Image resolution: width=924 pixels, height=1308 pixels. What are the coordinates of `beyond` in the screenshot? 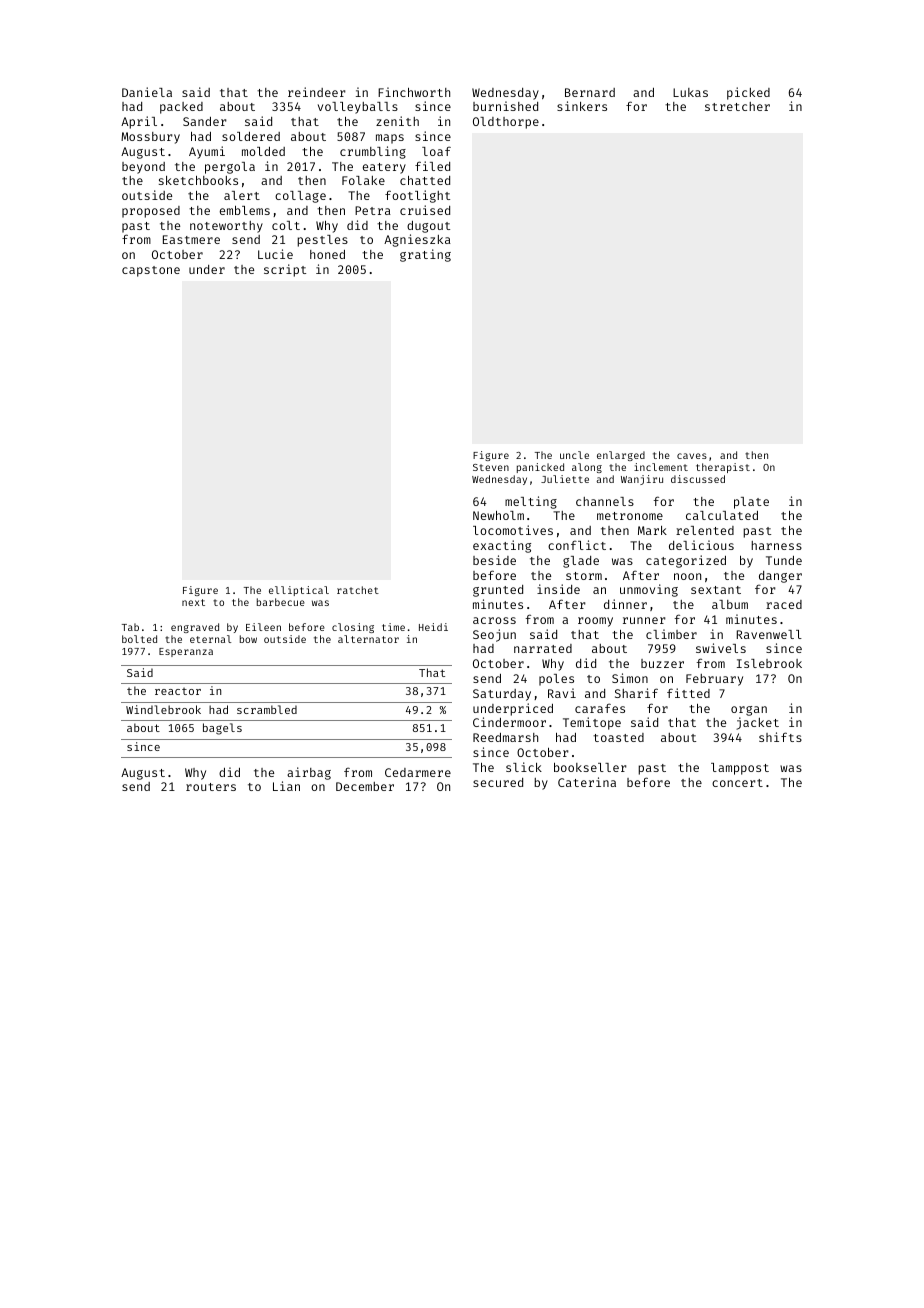 It's located at (143, 168).
